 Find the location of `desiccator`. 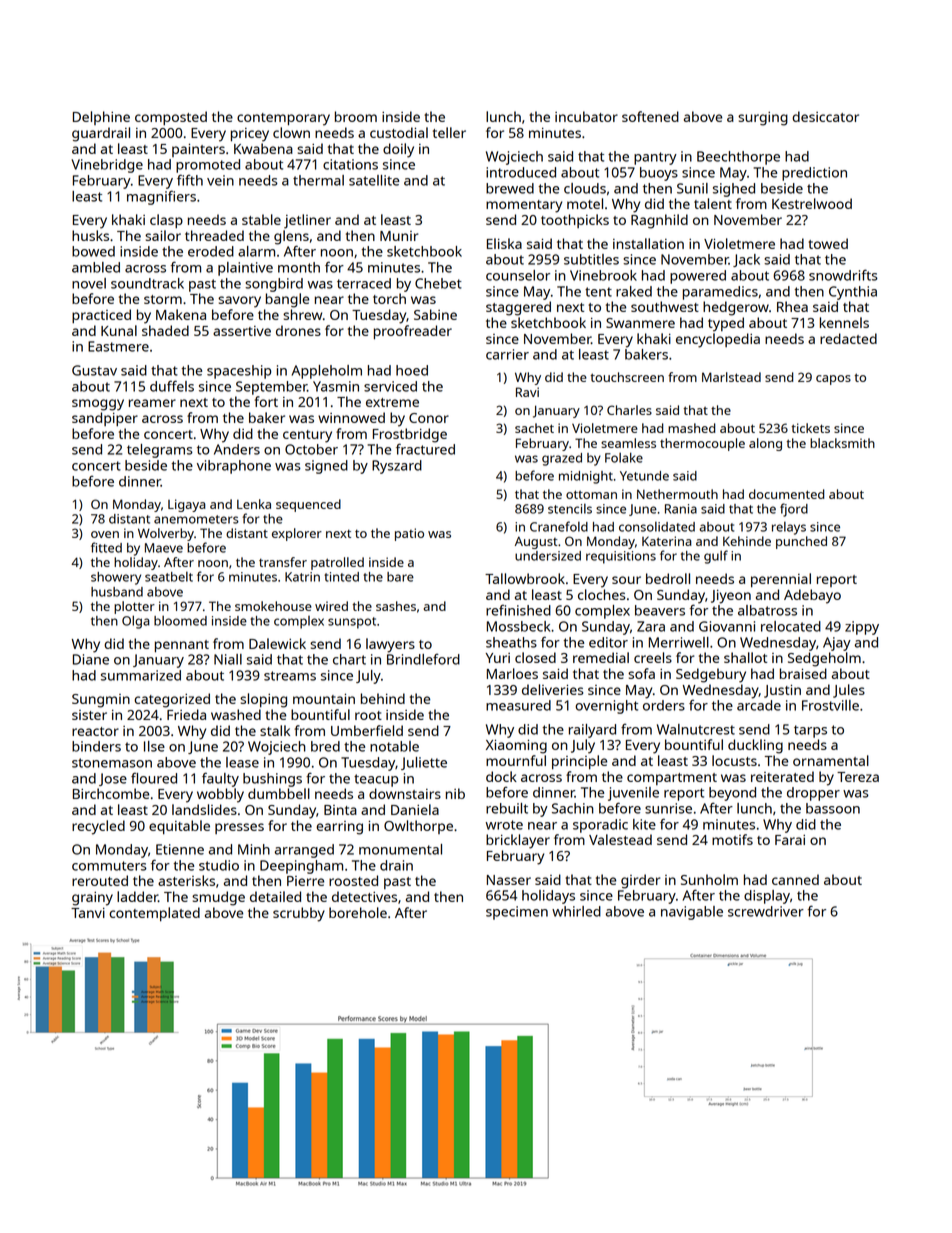

desiccator is located at coordinates (825, 116).
